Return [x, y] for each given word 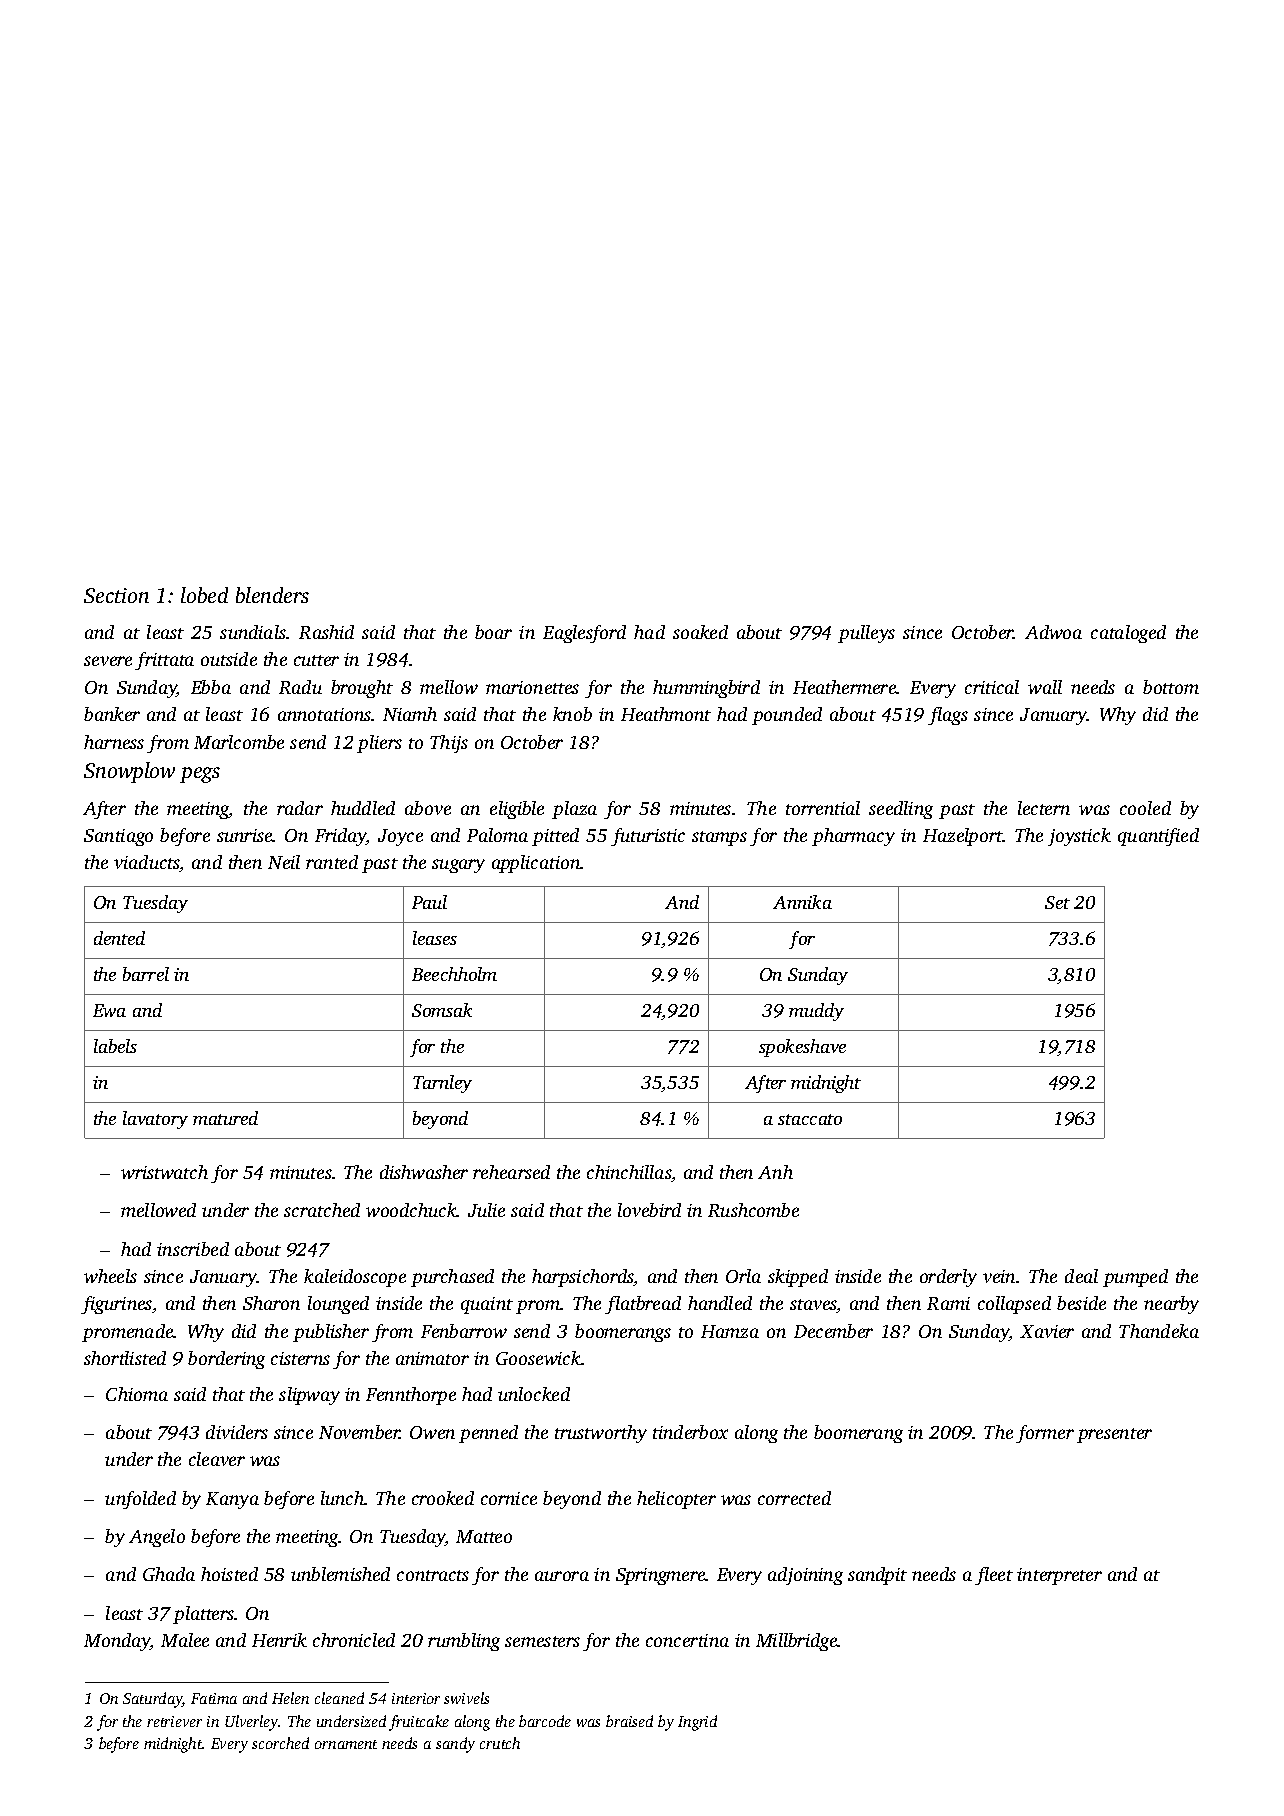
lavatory [155, 1120]
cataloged [1128, 634]
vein [999, 1276]
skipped [798, 1278]
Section [116, 595]
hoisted [229, 1574]
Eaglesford [584, 634]
